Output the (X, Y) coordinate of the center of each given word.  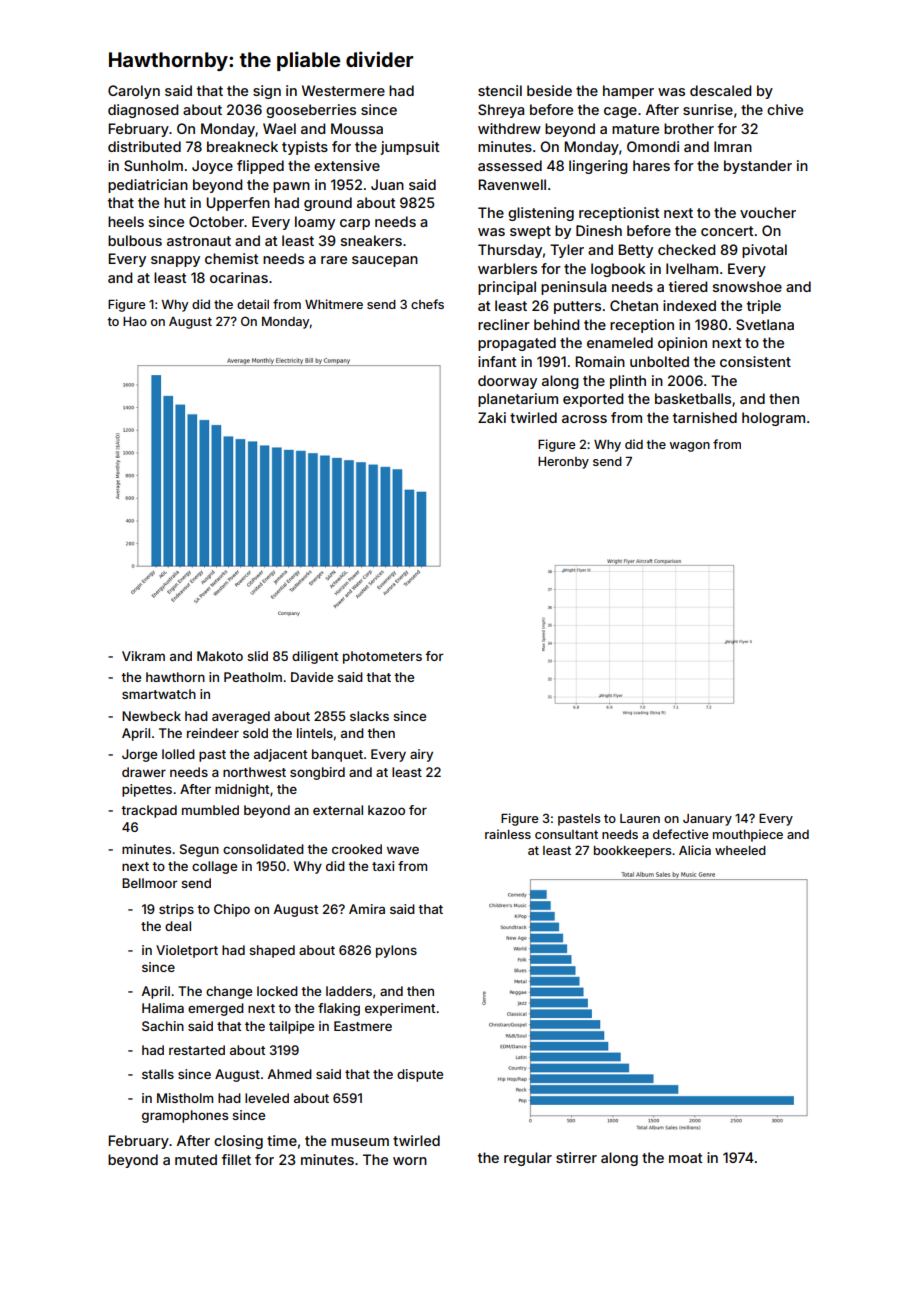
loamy (315, 223)
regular (528, 1159)
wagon (690, 447)
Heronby (563, 463)
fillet (236, 1159)
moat (686, 1158)
